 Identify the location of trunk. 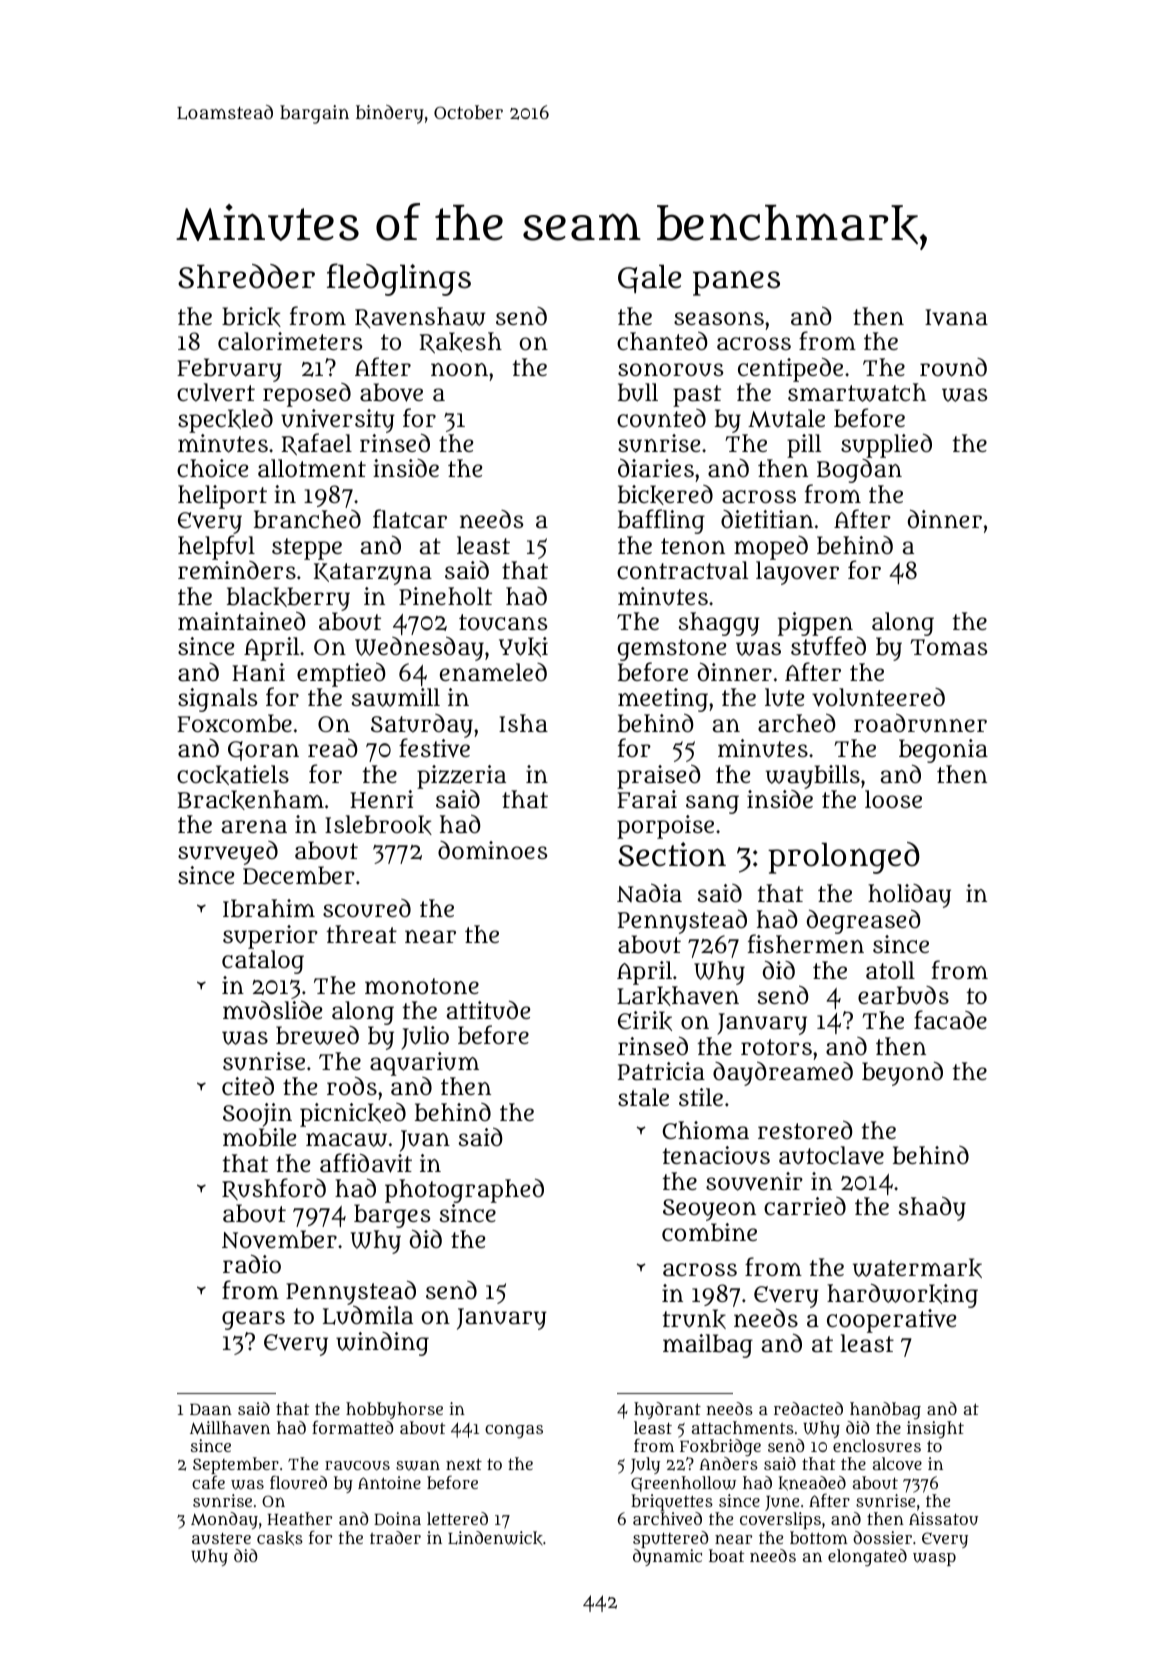
(694, 1319).
